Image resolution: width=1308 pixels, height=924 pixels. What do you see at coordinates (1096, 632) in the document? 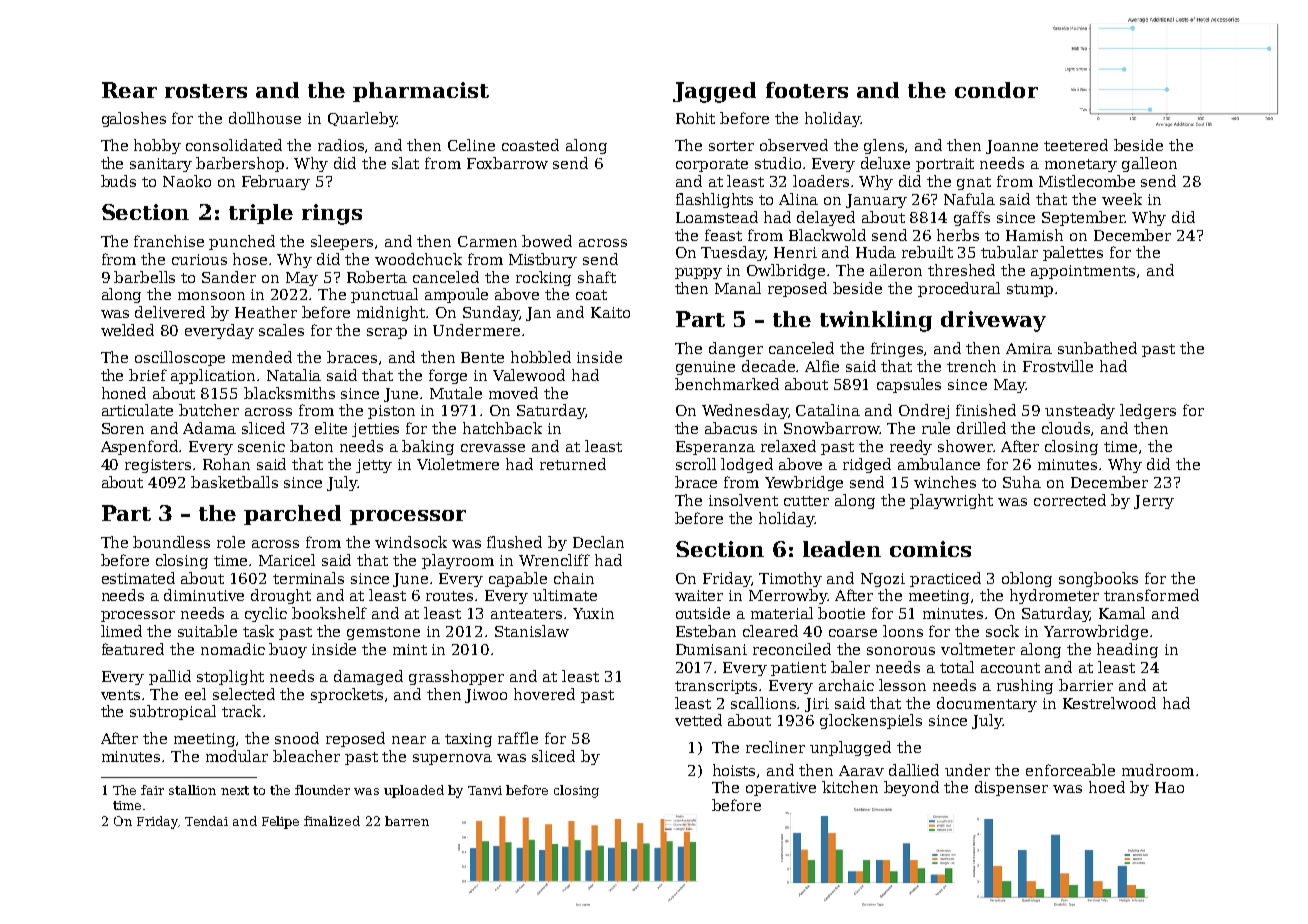
I see `Yarrowbridge` at bounding box center [1096, 632].
